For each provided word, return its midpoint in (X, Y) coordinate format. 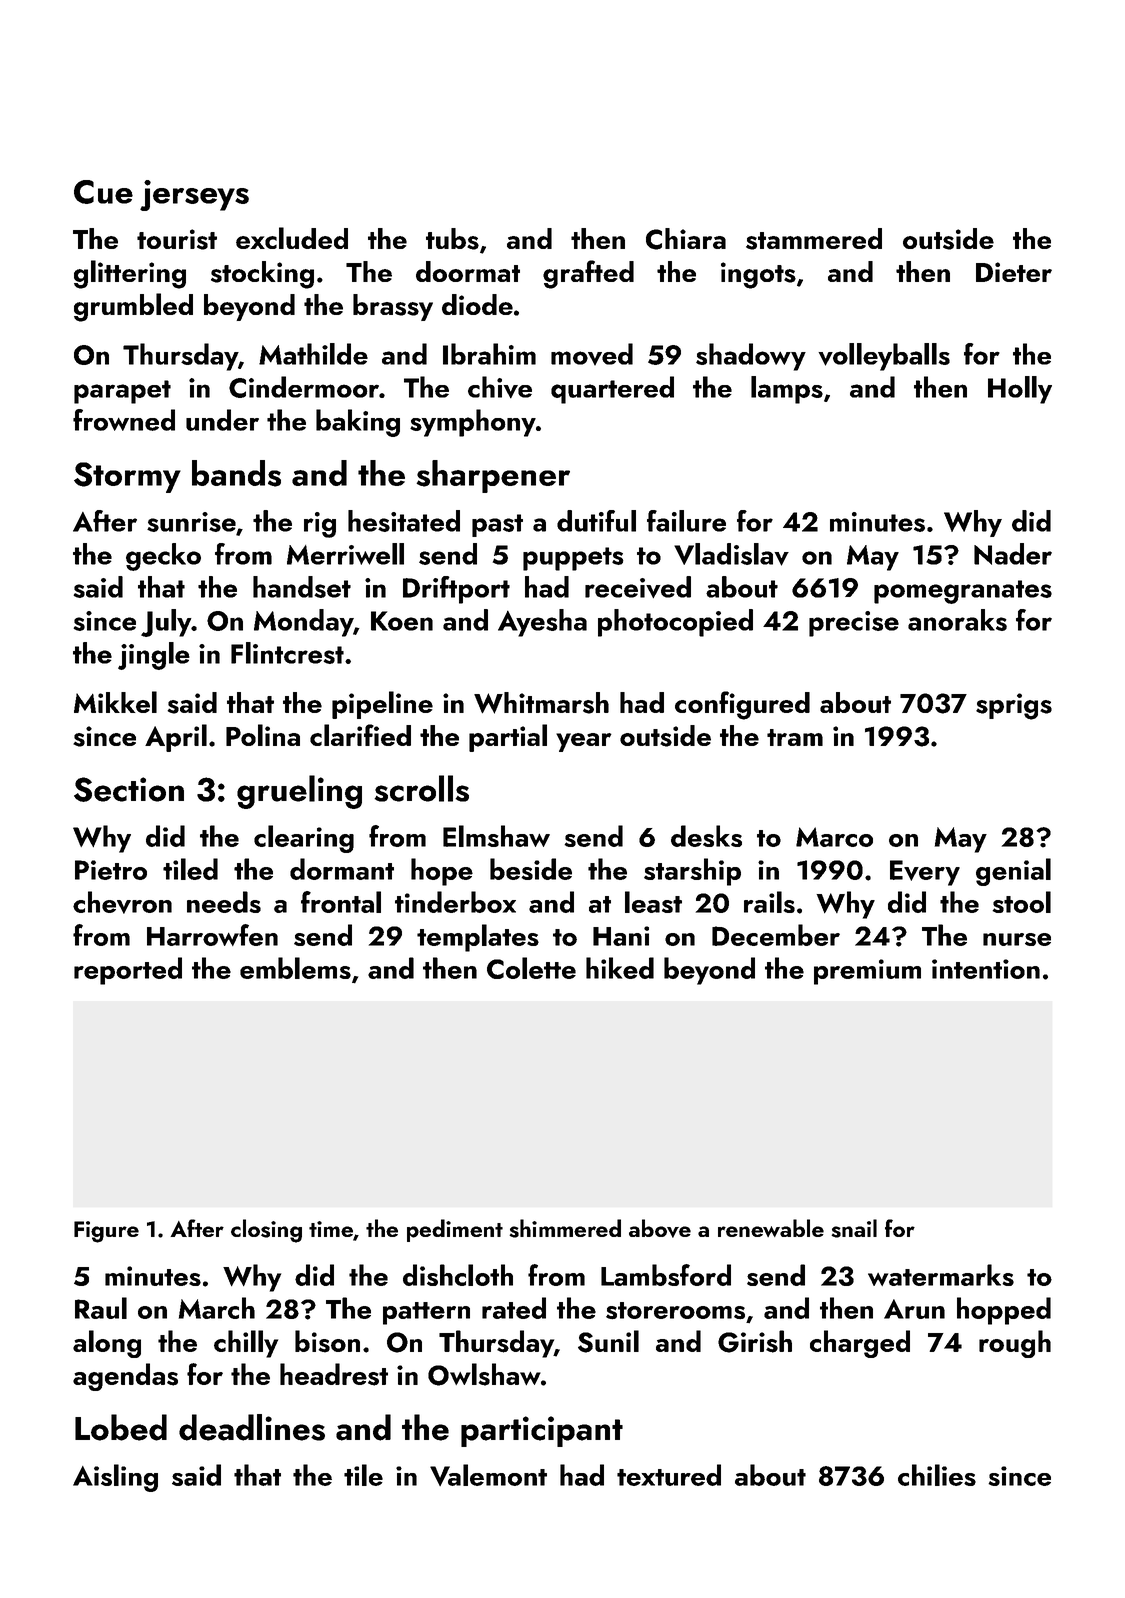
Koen (402, 621)
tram (795, 737)
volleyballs (884, 357)
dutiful (596, 521)
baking (358, 423)
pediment (455, 1230)
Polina (263, 735)
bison (327, 1341)
